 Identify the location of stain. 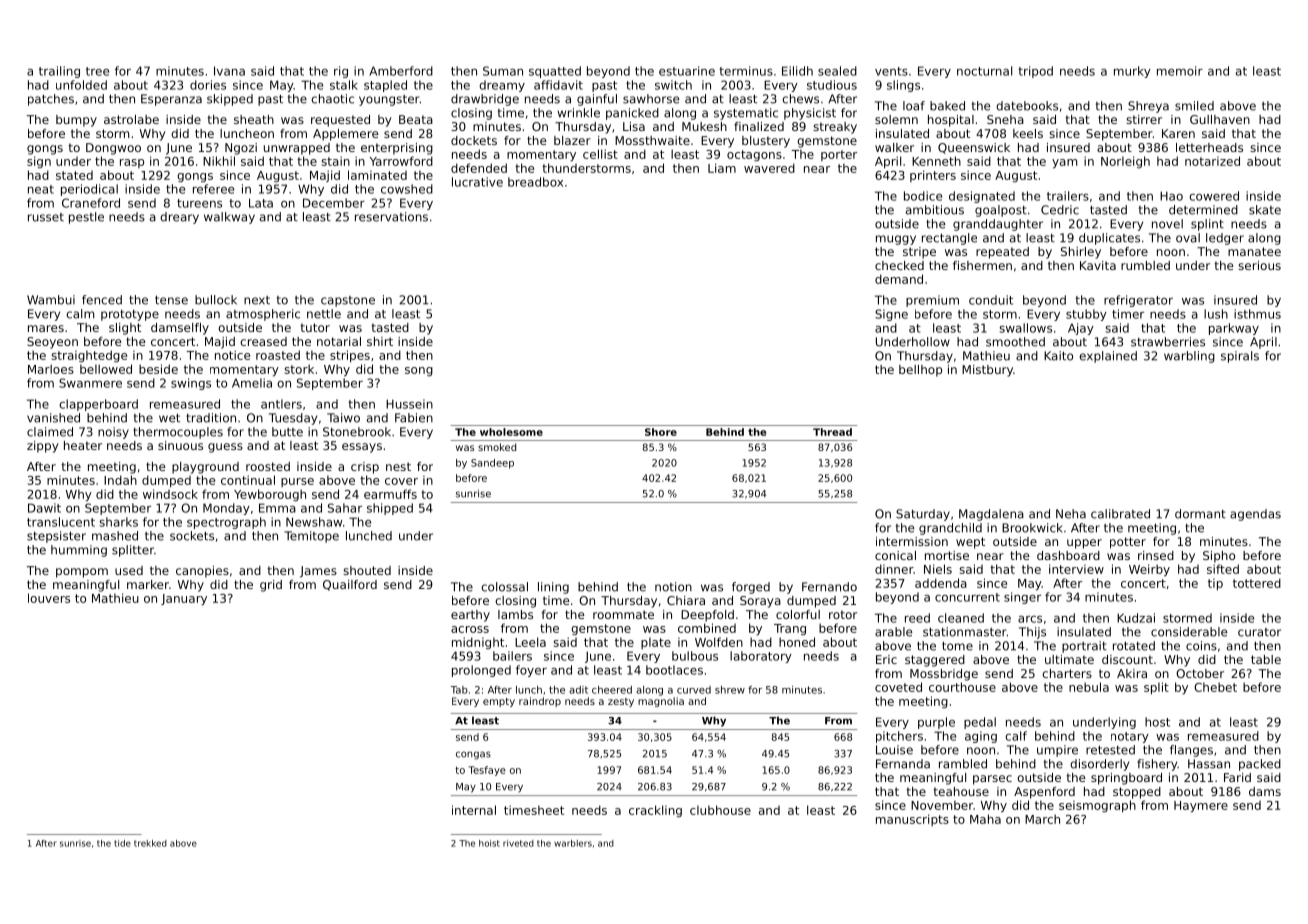
(336, 161).
